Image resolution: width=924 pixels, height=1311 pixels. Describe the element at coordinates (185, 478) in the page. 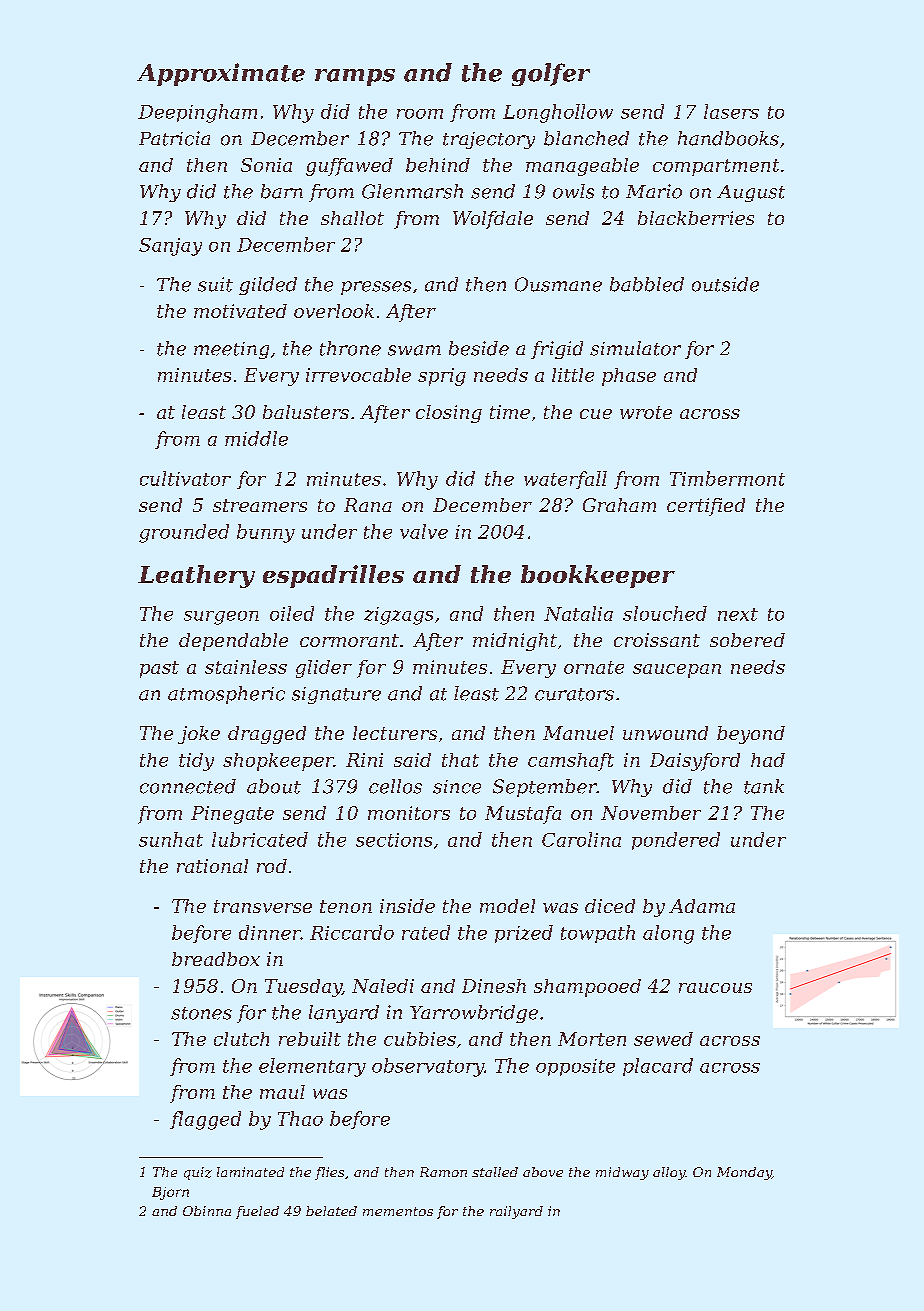

I see `cultivator` at that location.
